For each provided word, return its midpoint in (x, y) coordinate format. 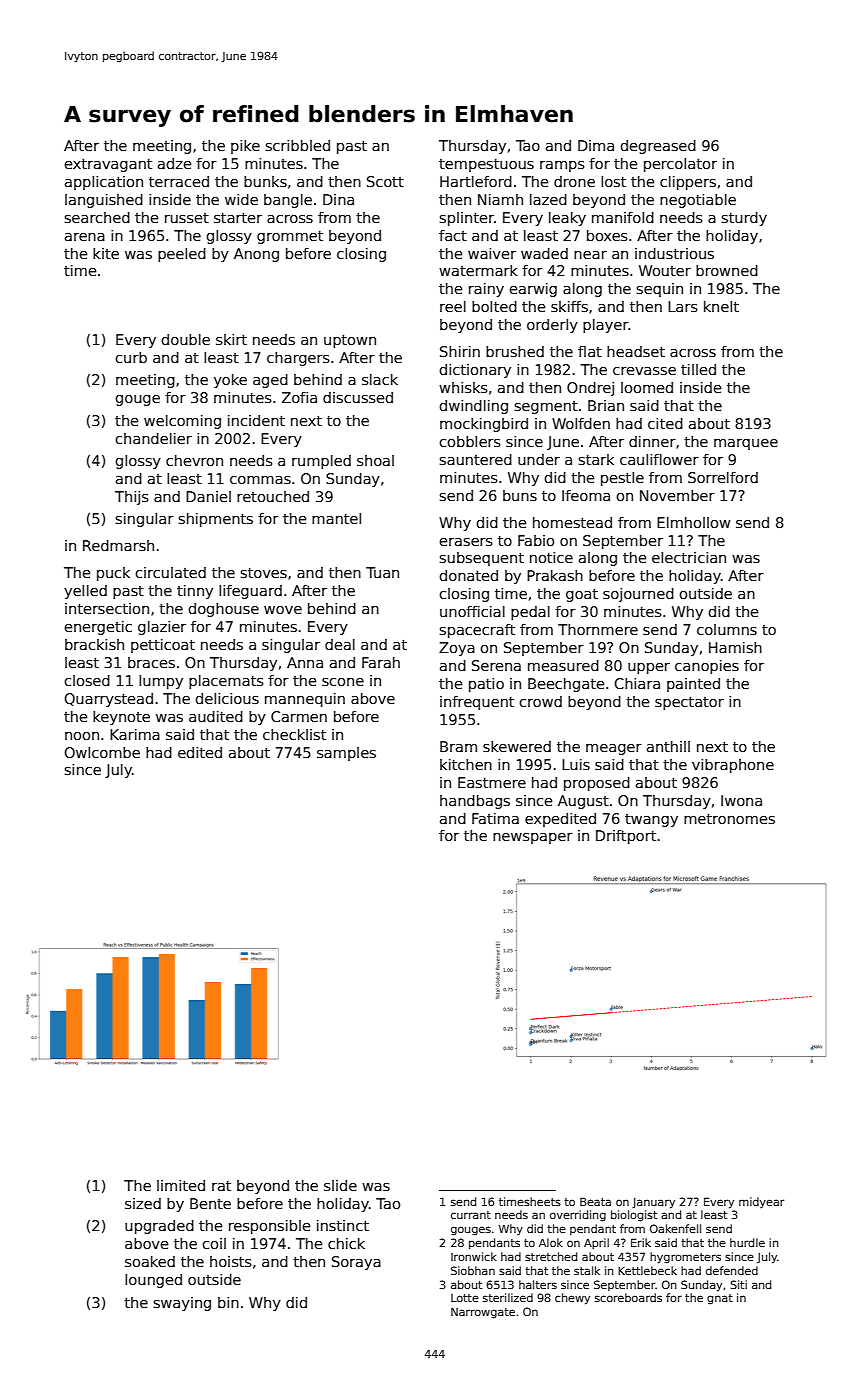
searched (97, 217)
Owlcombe (102, 752)
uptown (350, 341)
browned (727, 270)
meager (614, 749)
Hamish (735, 647)
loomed (647, 387)
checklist (294, 734)
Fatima (495, 818)
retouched (273, 496)
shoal (375, 460)
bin (228, 1302)
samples (346, 754)
